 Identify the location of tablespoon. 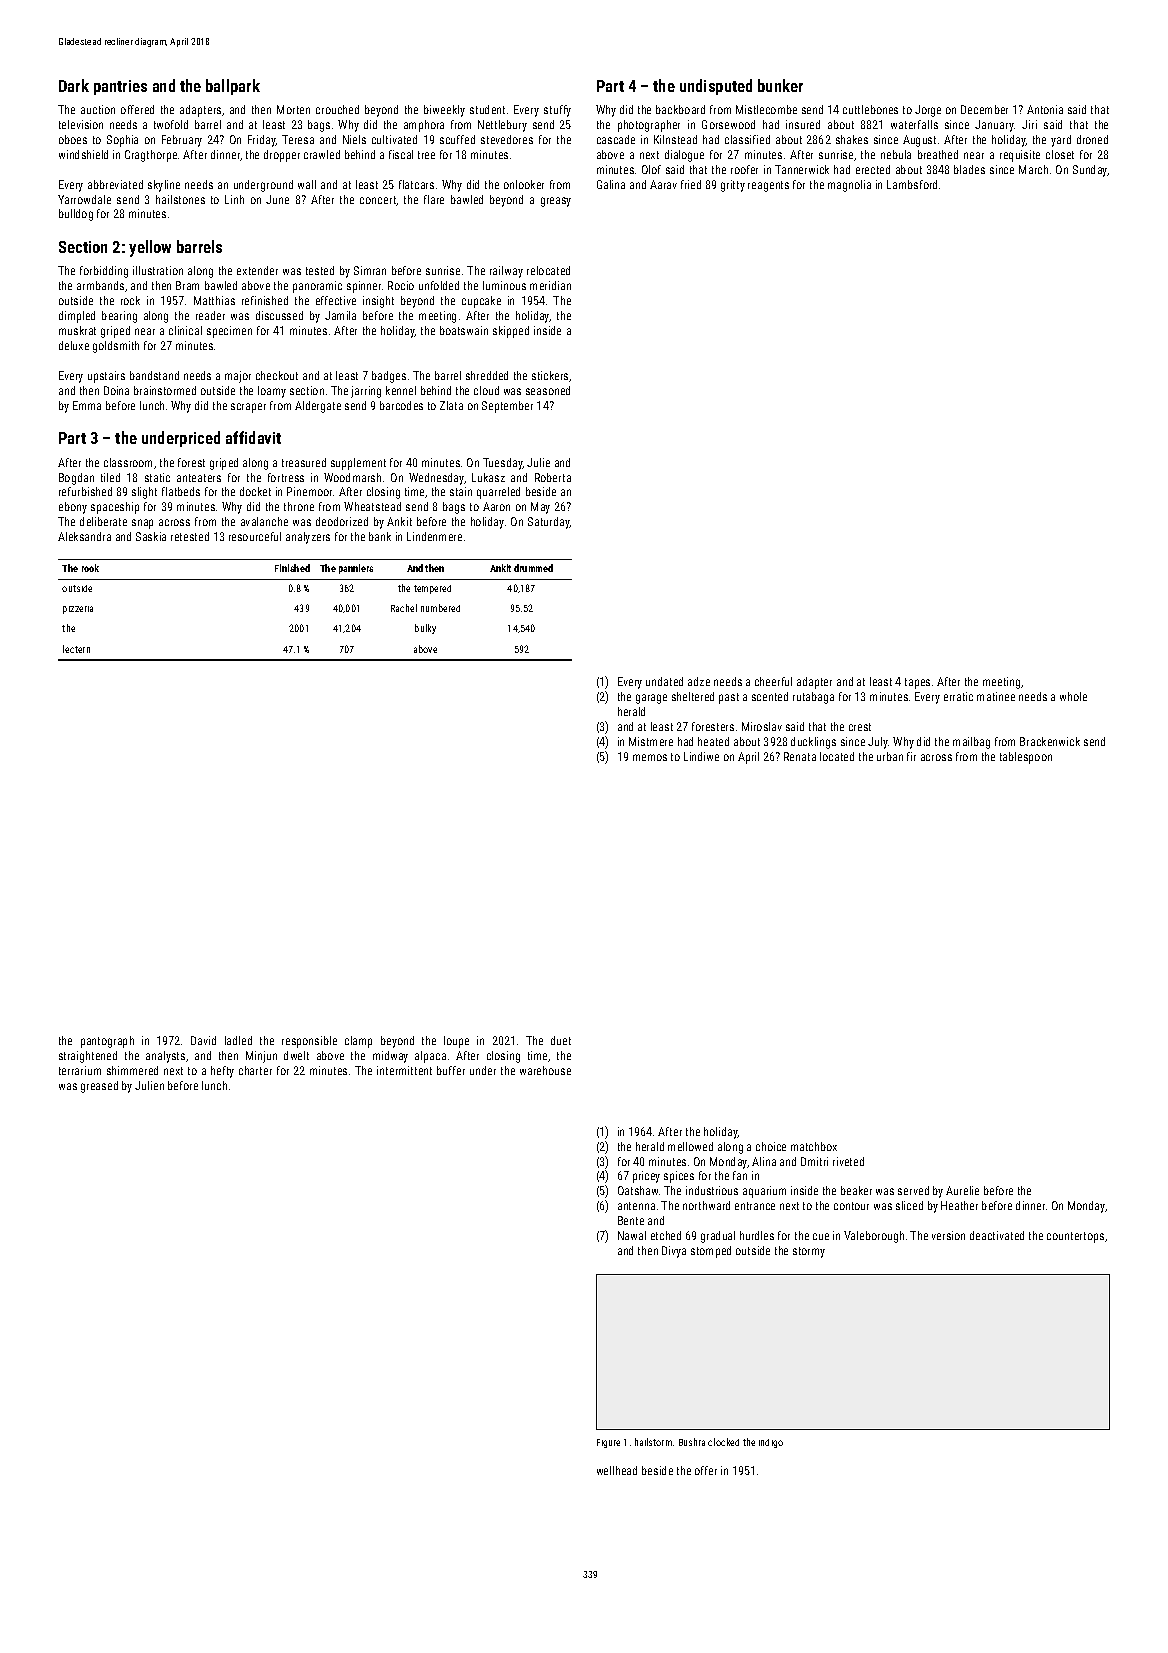
(1026, 758).
